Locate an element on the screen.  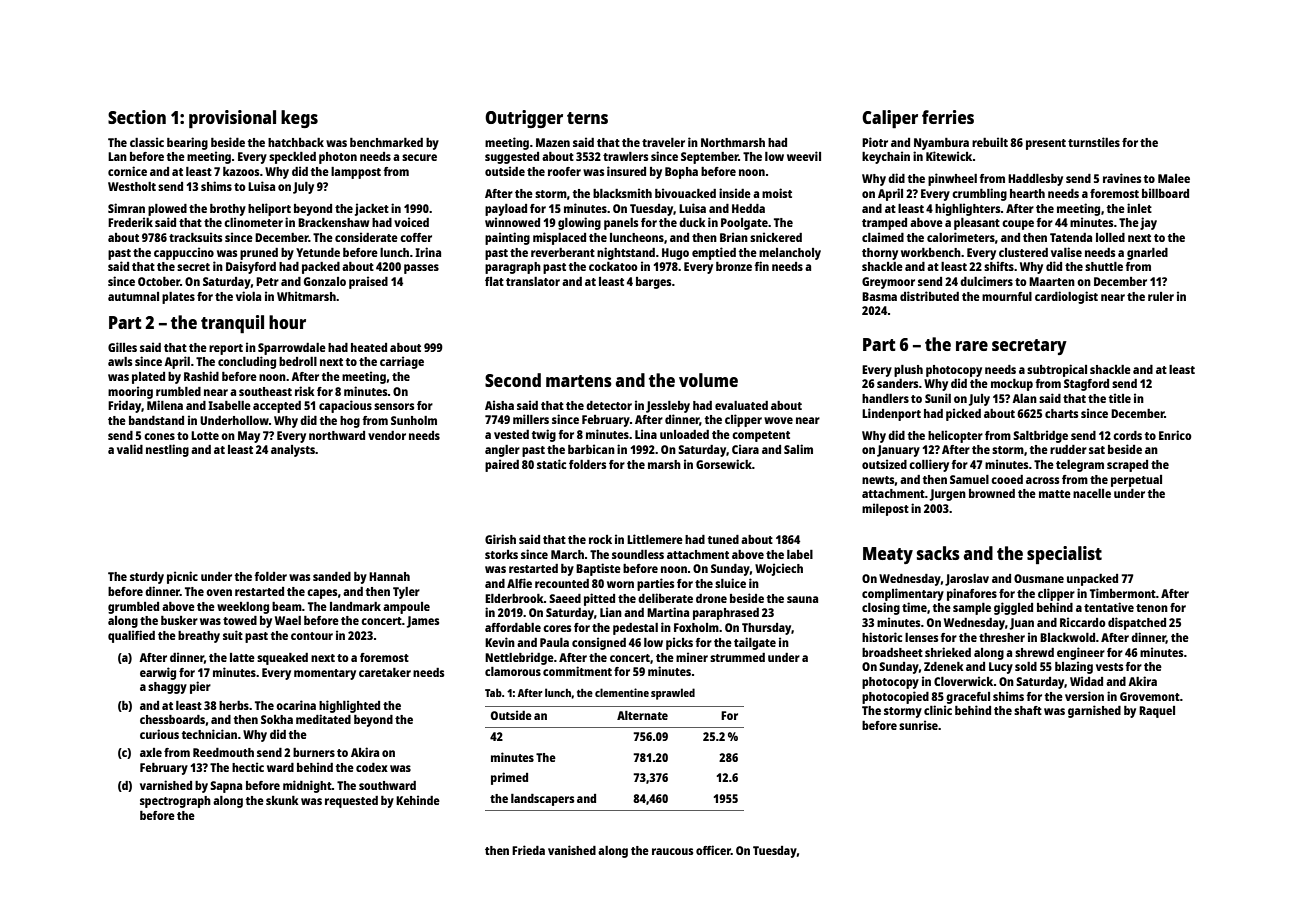
winnowed is located at coordinates (512, 222).
